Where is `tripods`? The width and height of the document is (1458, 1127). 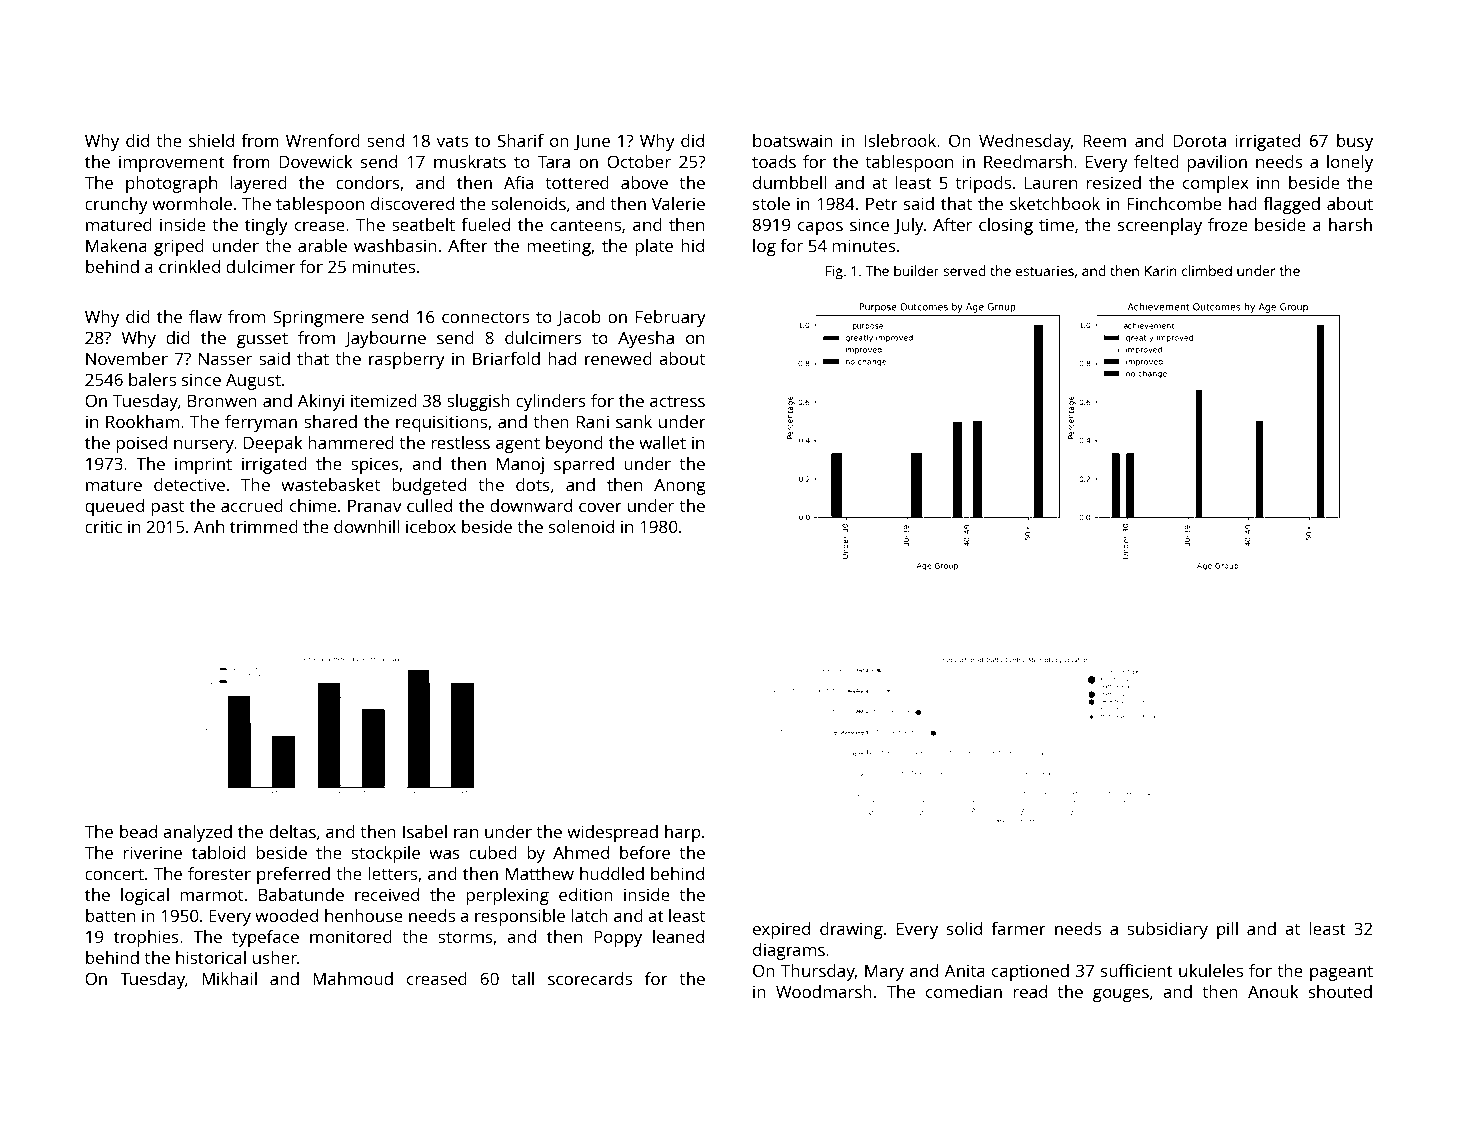
tripods is located at coordinates (983, 184).
